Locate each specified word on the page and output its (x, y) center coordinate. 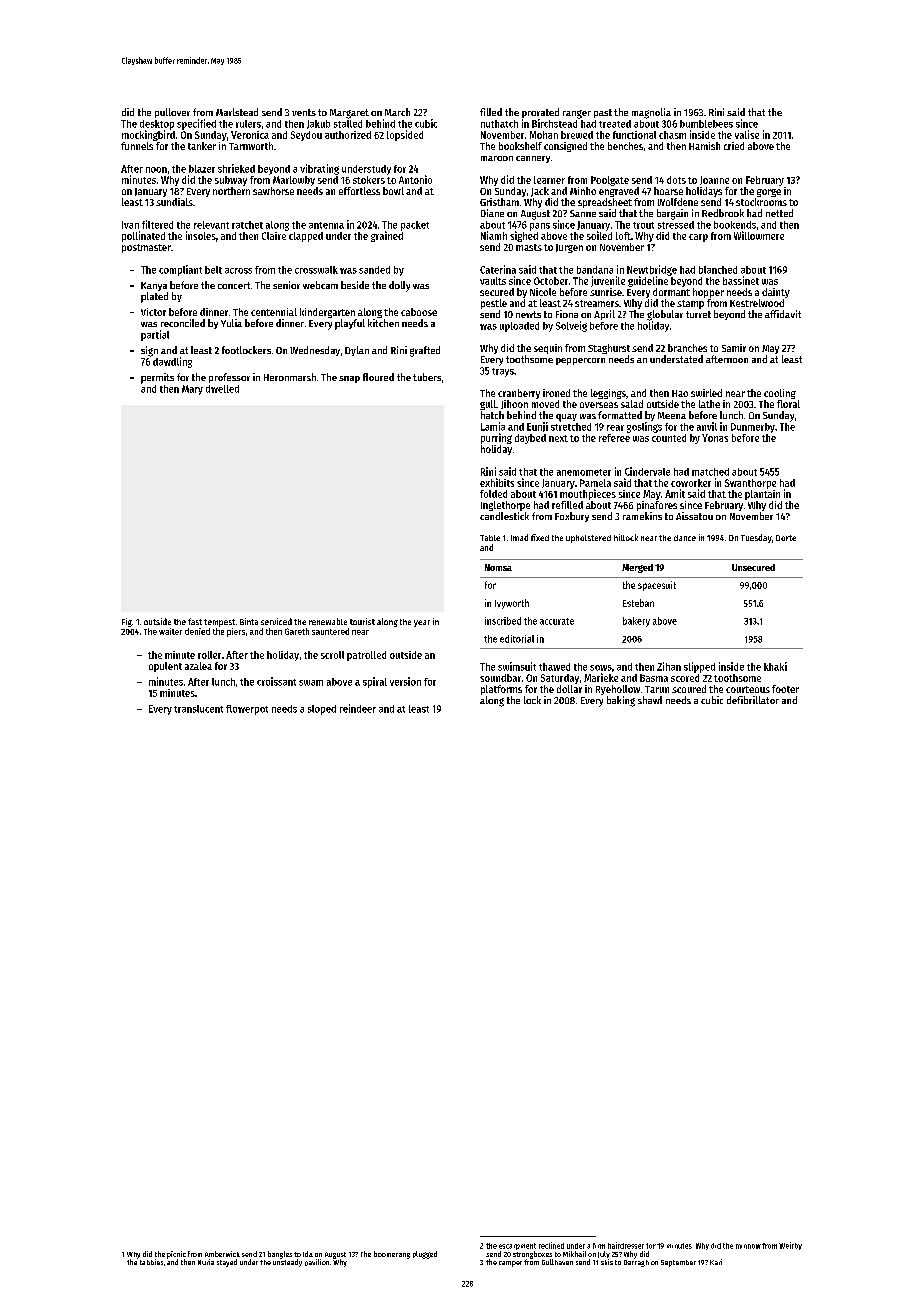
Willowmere (759, 235)
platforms (501, 690)
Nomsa (498, 567)
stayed (227, 1263)
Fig (127, 622)
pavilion (317, 1262)
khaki (775, 666)
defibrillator (753, 700)
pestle (494, 304)
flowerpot (247, 710)
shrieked (236, 168)
